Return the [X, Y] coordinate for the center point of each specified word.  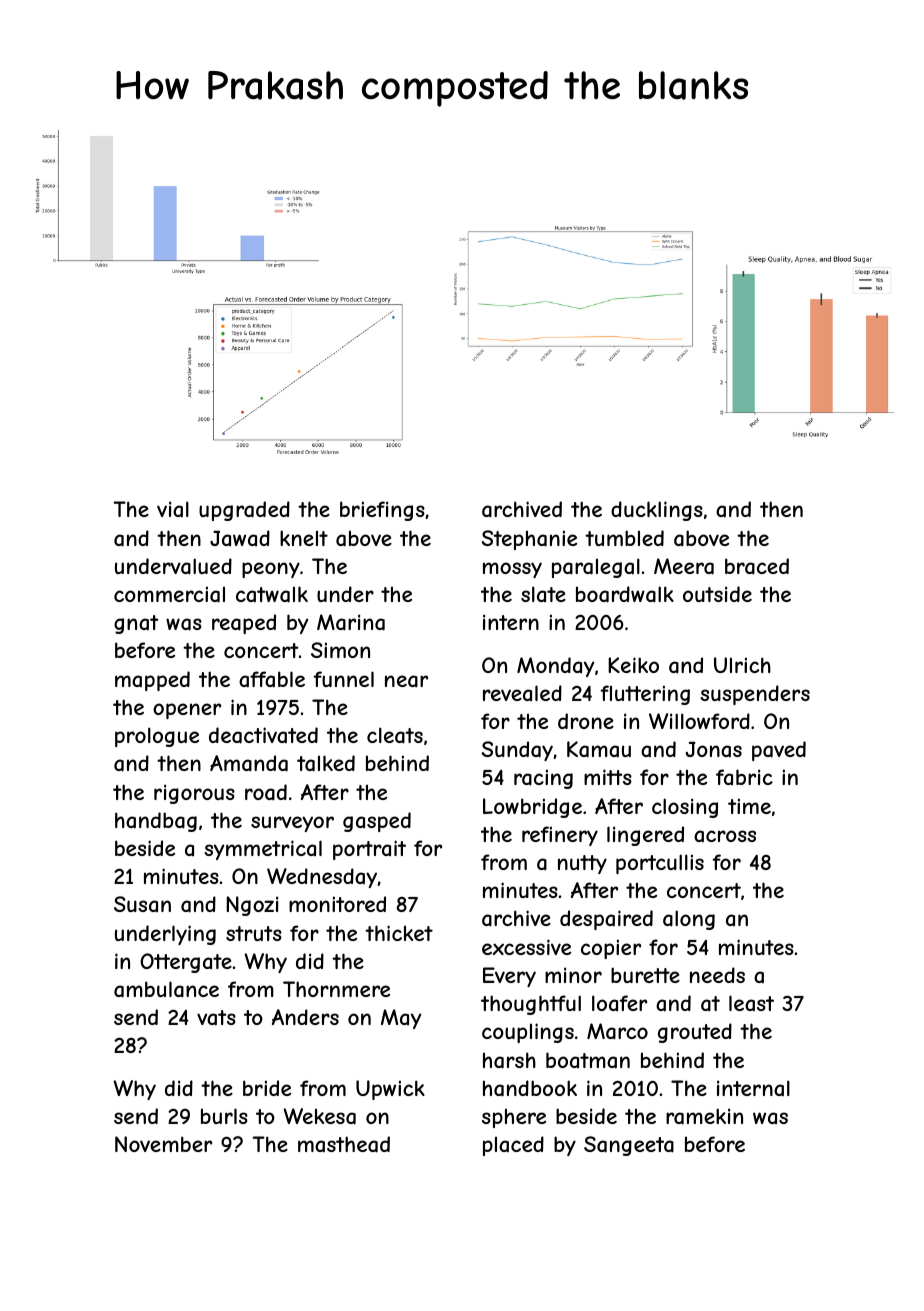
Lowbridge [532, 808]
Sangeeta [629, 1146]
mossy [512, 570]
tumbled [624, 538]
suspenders [755, 695]
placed [513, 1146]
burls [224, 1116]
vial [173, 509]
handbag [156, 822]
